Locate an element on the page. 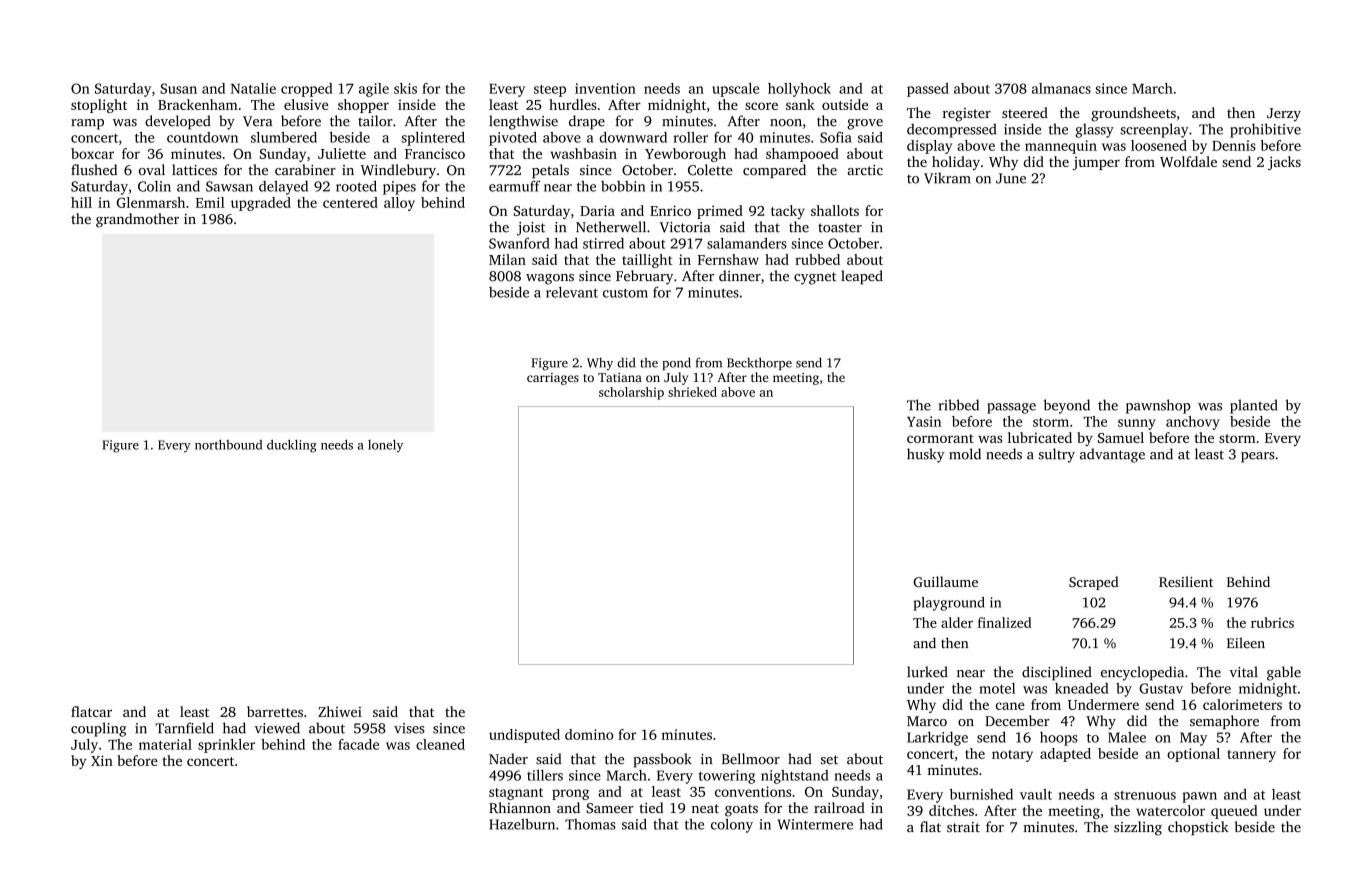  strait is located at coordinates (963, 827).
